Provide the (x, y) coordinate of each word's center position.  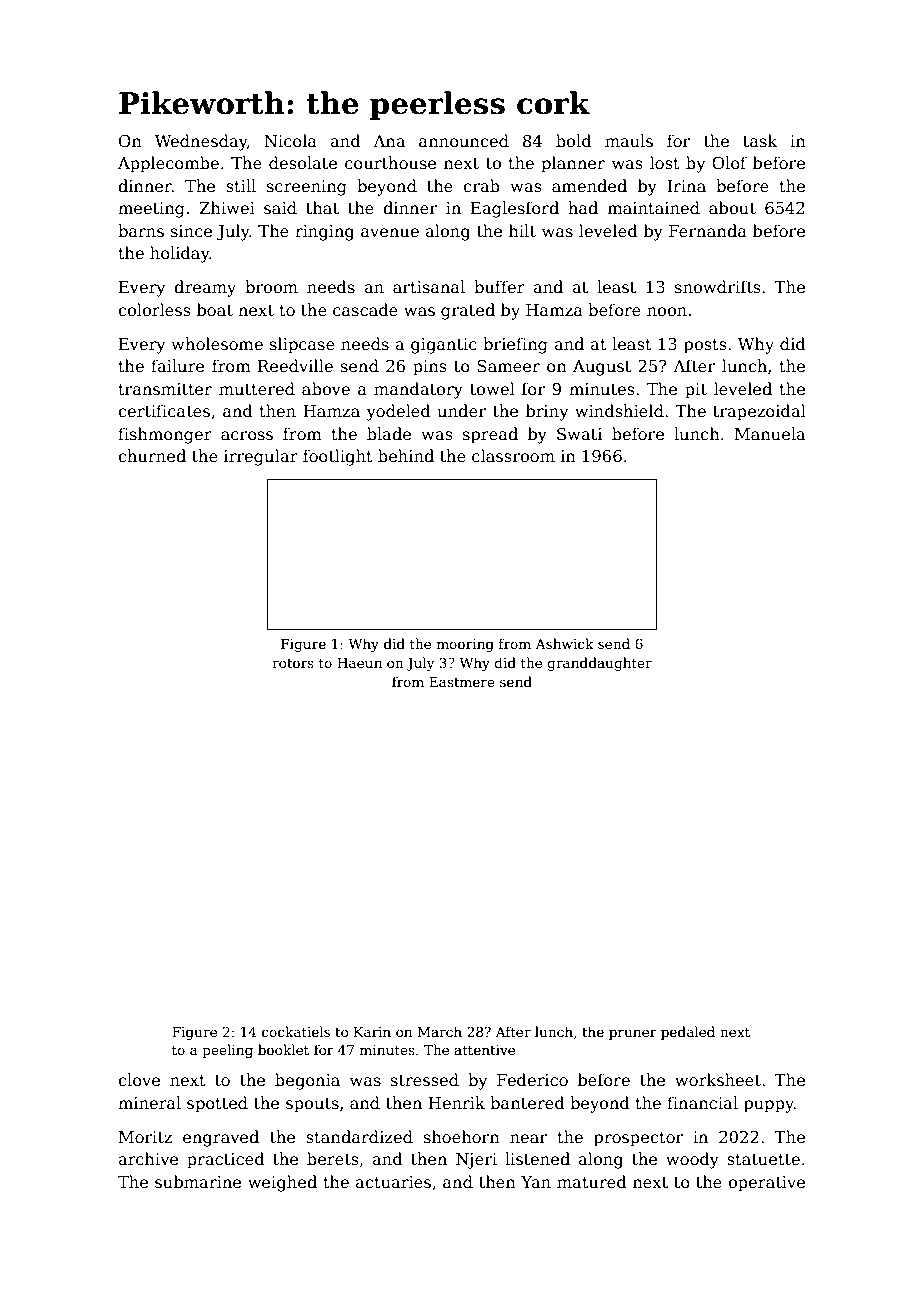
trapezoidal (759, 412)
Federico (532, 1080)
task (760, 140)
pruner (633, 1034)
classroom (513, 456)
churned (152, 456)
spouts (312, 1105)
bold (574, 140)
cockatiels (296, 1031)
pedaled (688, 1033)
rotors (293, 663)
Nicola (290, 140)
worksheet (718, 1080)
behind (406, 456)
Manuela (770, 434)
